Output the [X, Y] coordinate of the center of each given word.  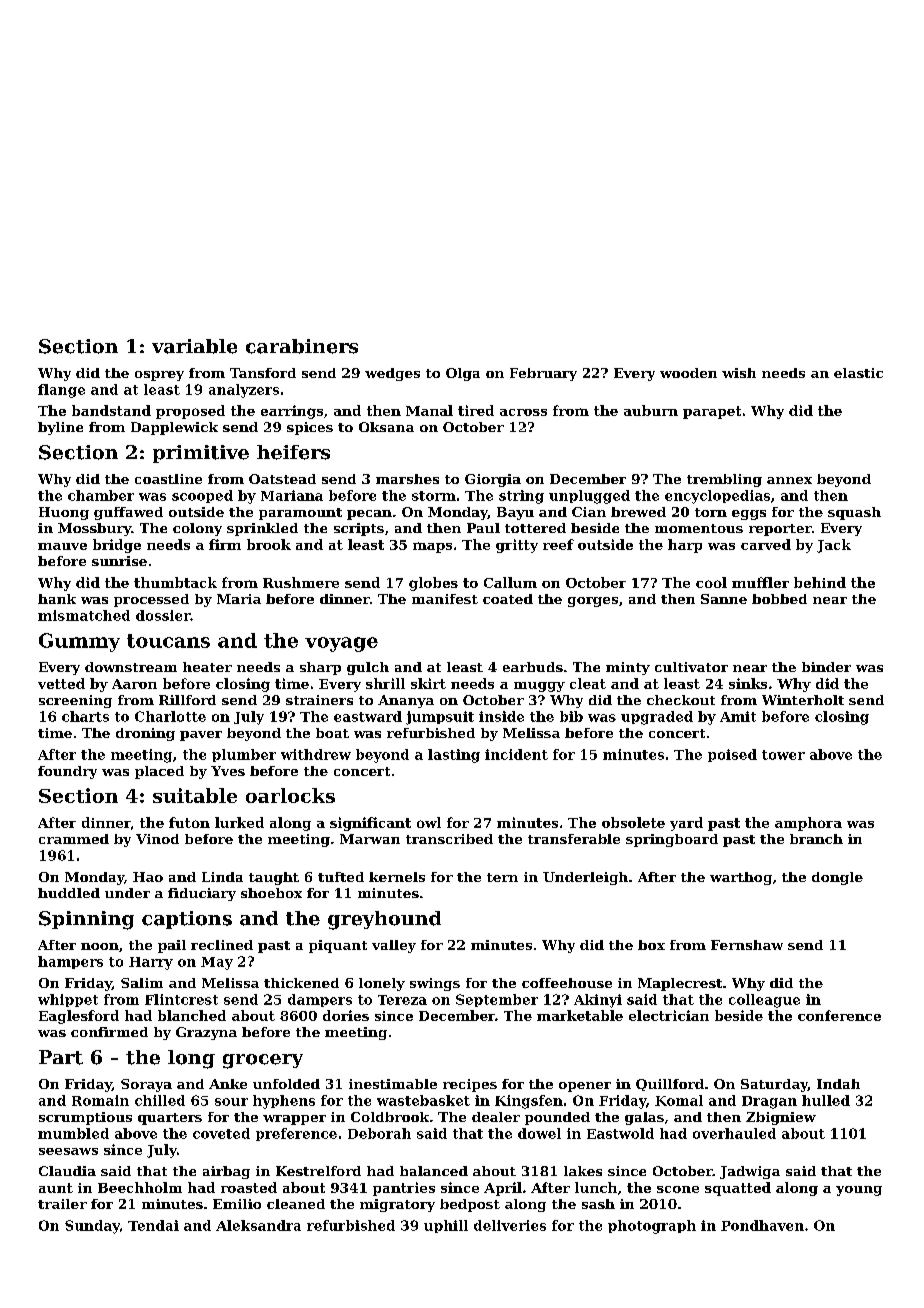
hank [57, 599]
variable [194, 346]
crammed [74, 839]
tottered [535, 528]
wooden [688, 373]
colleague [764, 1001]
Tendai [153, 1225]
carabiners [302, 346]
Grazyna [206, 1033]
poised [732, 755]
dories [346, 1015]
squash [854, 513]
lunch [596, 1187]
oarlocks [290, 795]
